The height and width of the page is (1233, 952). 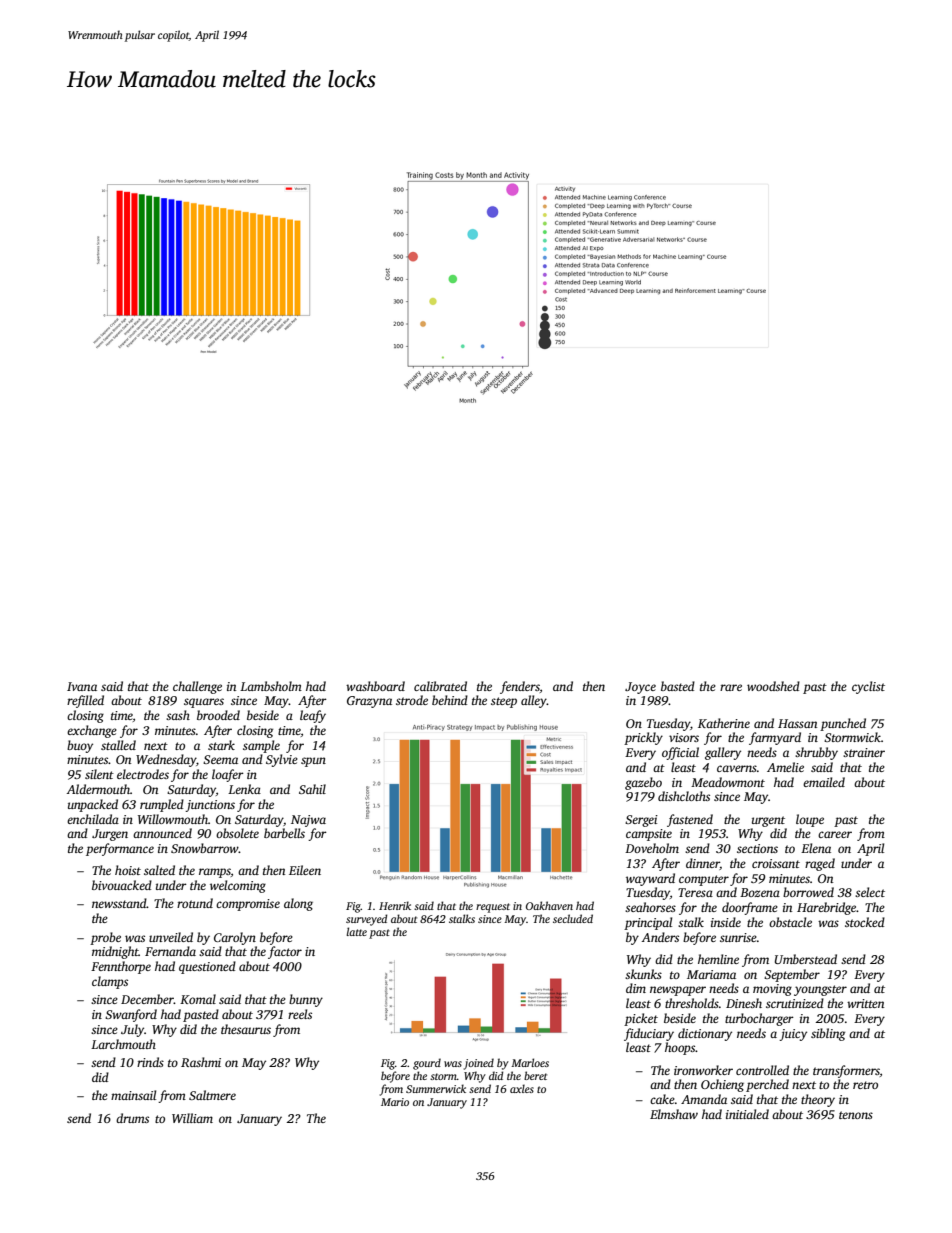 I want to click on spun, so click(x=313, y=762).
